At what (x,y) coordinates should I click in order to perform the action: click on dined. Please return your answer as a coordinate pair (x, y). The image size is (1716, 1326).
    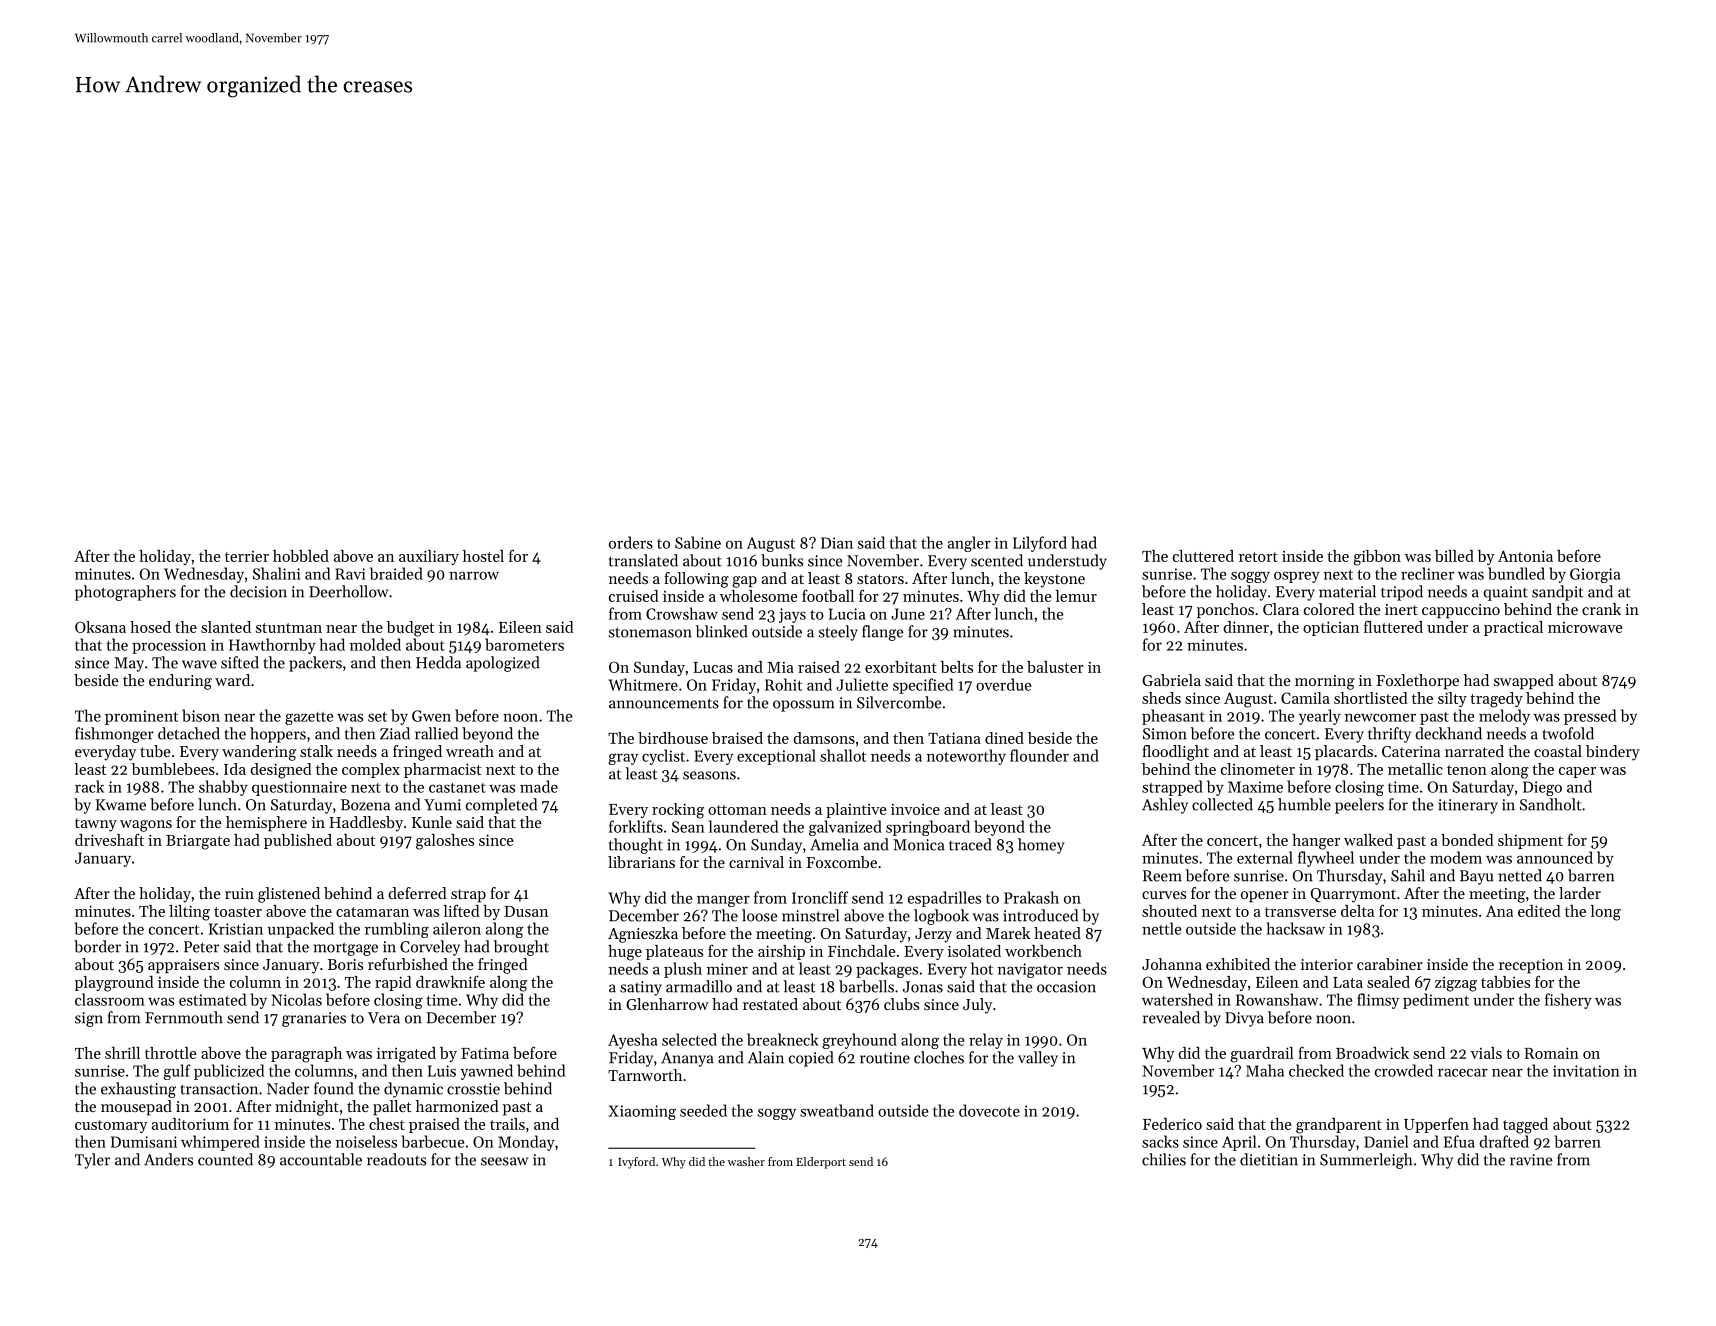
    Looking at the image, I should click on (1004, 738).
